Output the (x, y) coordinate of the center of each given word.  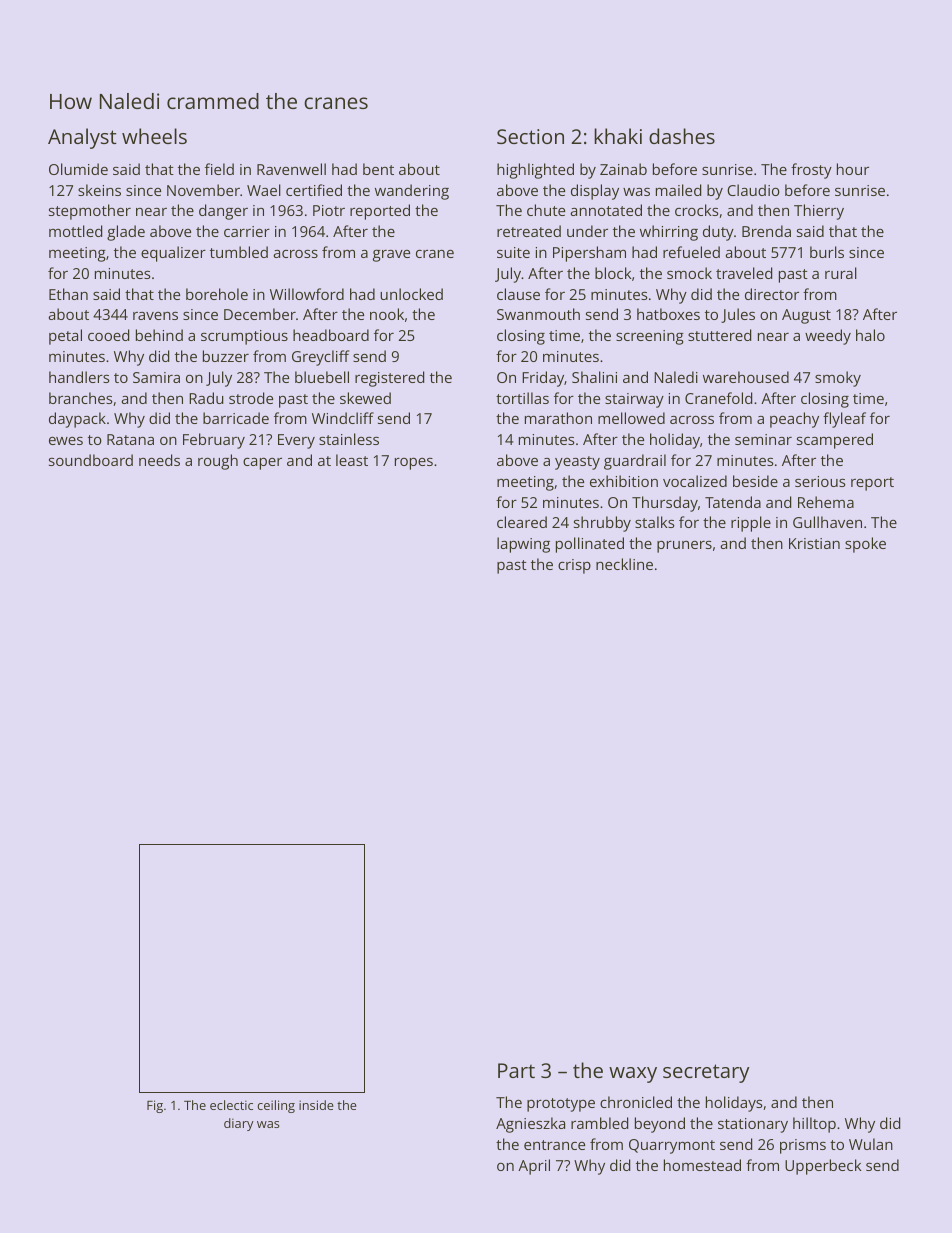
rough (218, 462)
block (613, 273)
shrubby (602, 524)
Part (516, 1070)
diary (239, 1124)
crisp (574, 566)
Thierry (819, 212)
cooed (108, 335)
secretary (706, 1073)
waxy (633, 1075)
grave (391, 255)
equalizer (173, 254)
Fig (155, 1106)
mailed (678, 190)
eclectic (231, 1105)
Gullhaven (827, 522)
